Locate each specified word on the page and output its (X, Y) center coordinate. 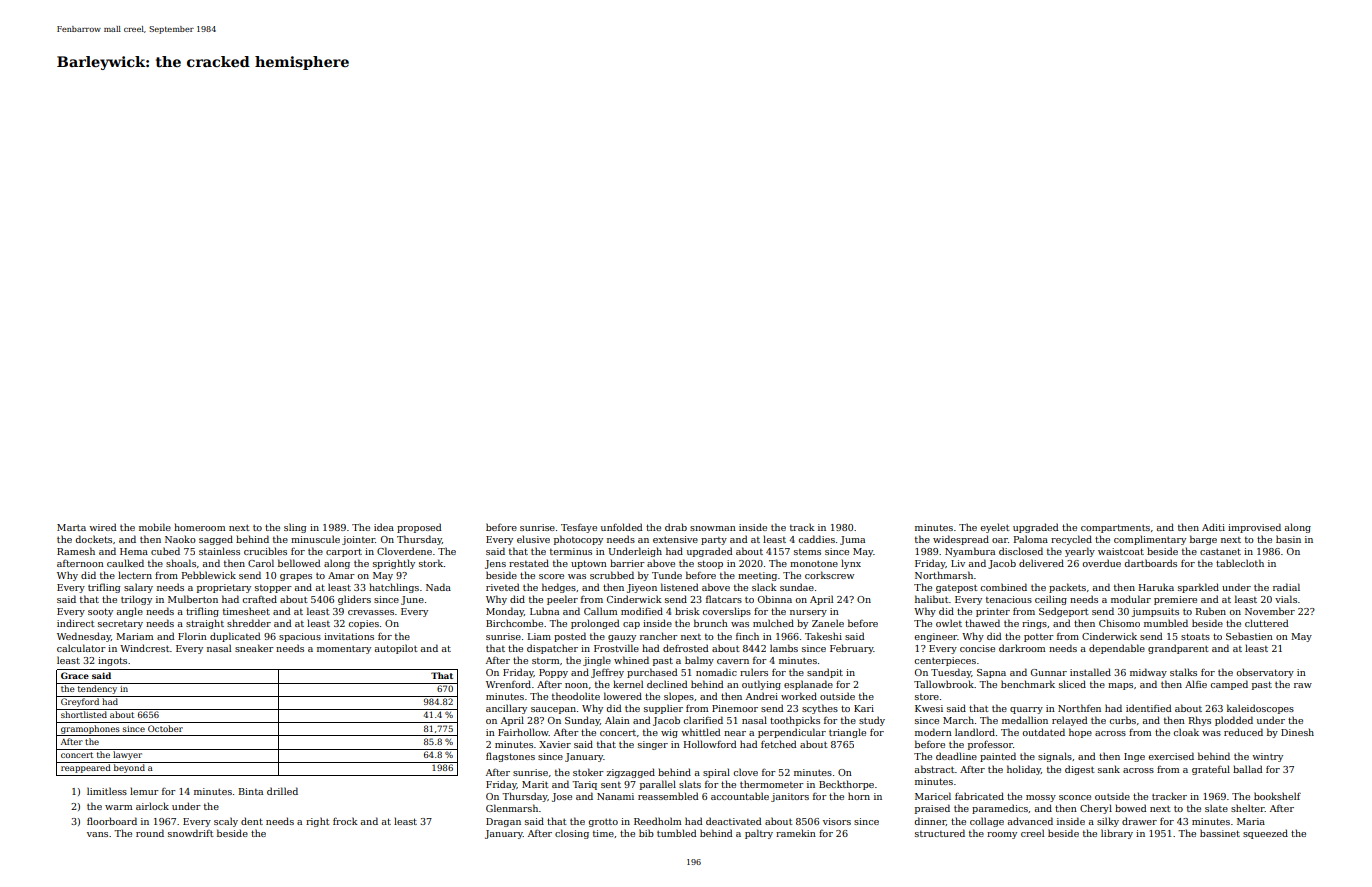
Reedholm (657, 821)
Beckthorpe (846, 785)
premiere (1175, 600)
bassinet (1220, 833)
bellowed (299, 563)
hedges (559, 588)
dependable (1117, 649)
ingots (112, 661)
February (852, 649)
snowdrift (191, 833)
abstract (934, 769)
